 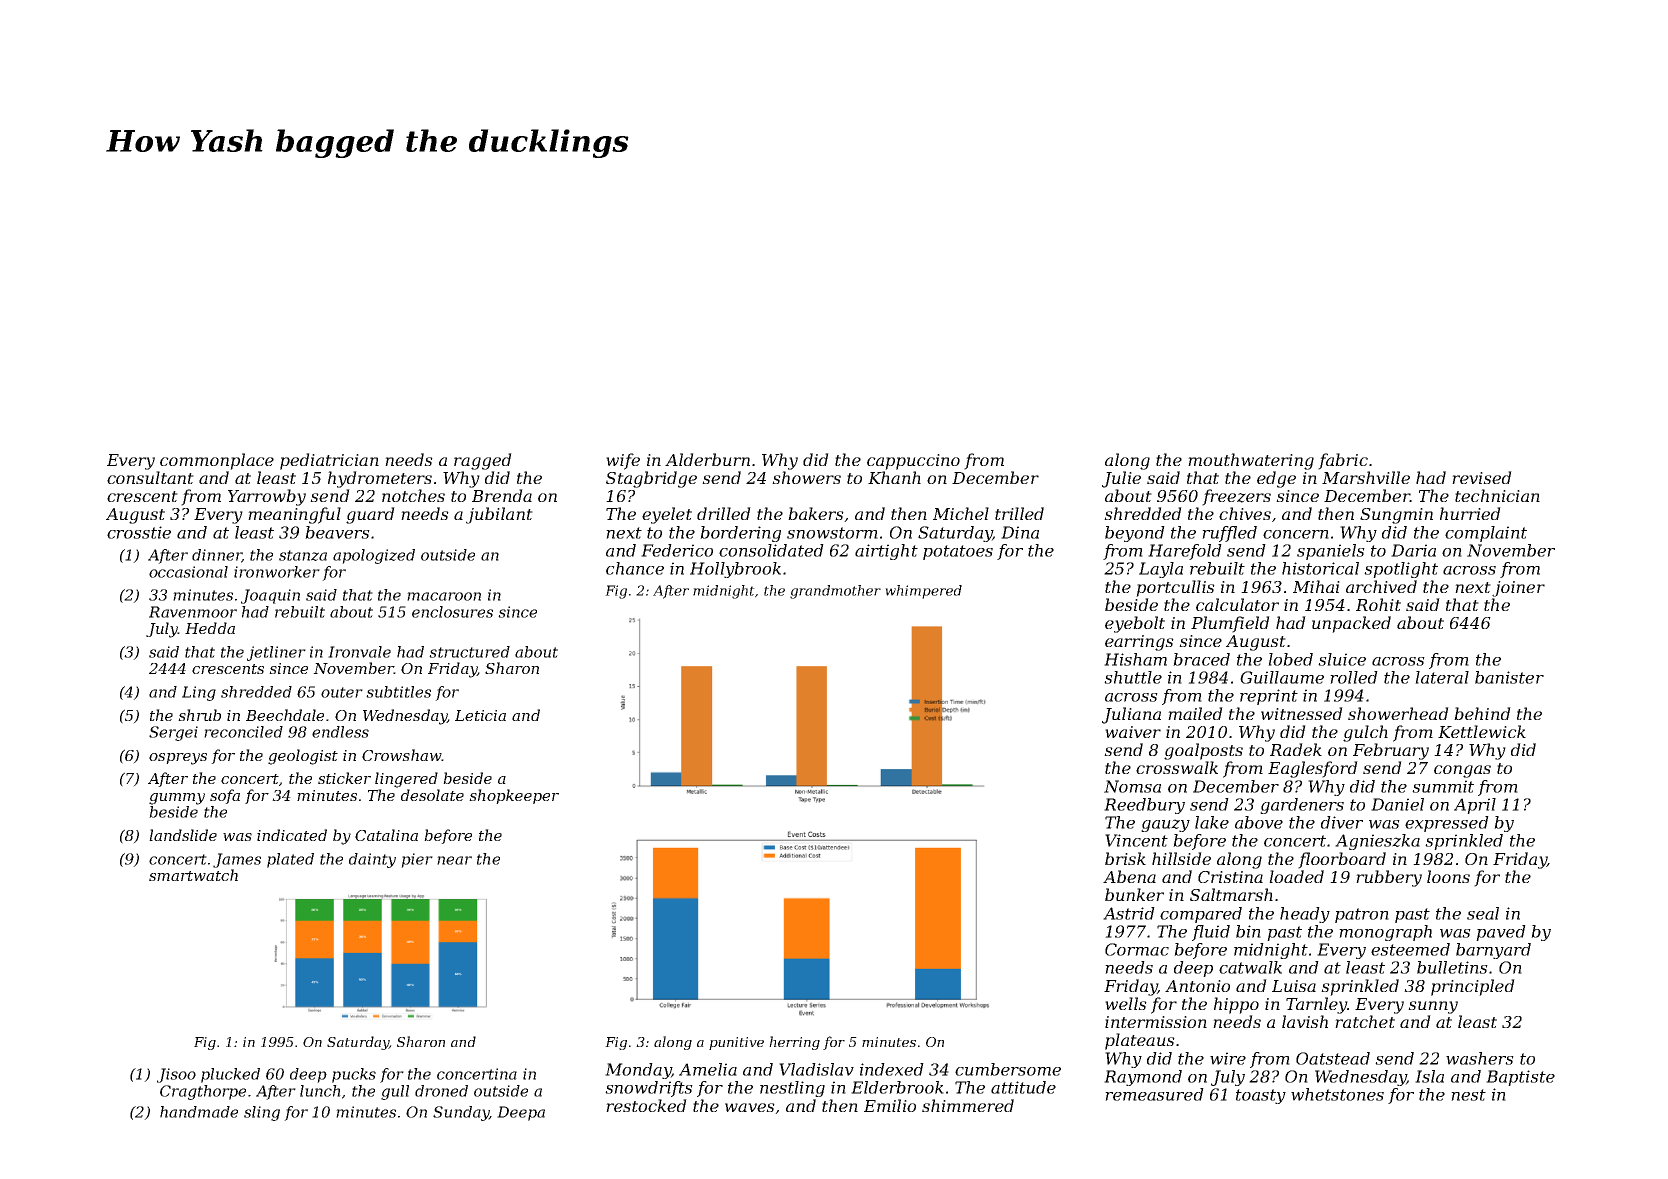 I want to click on ragged, so click(x=483, y=461).
